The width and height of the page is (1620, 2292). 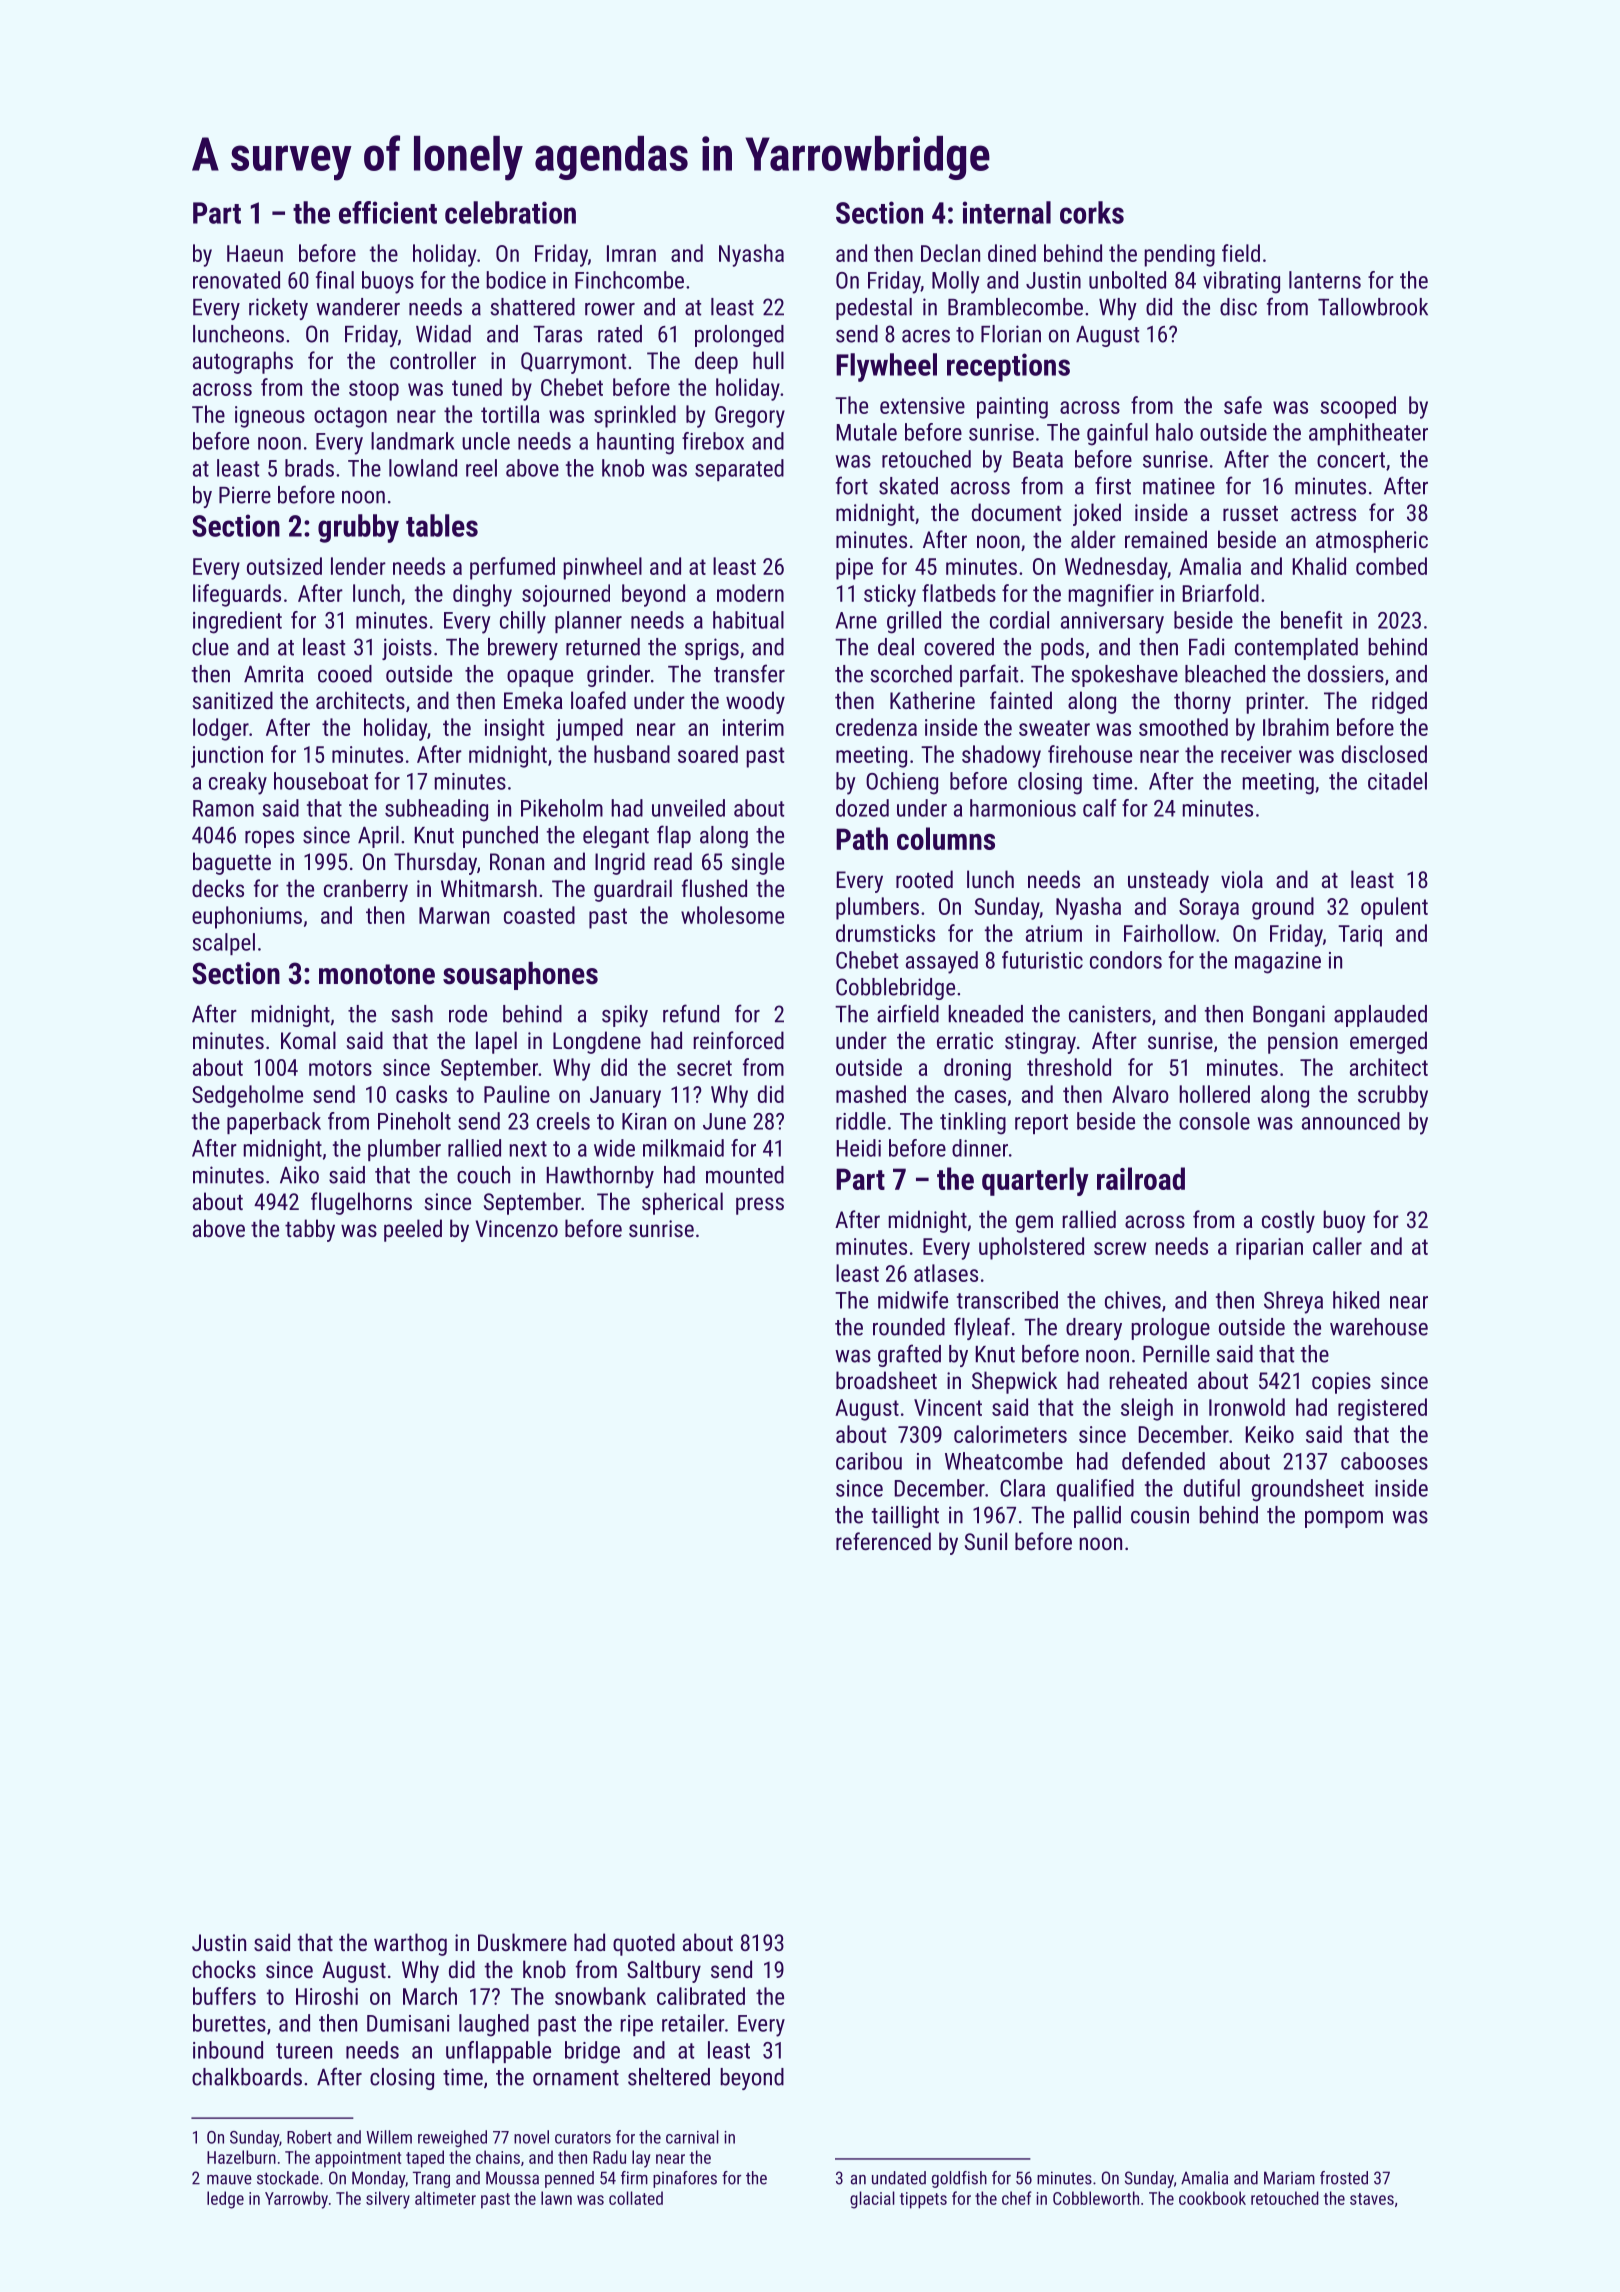 I want to click on warthog, so click(x=410, y=1944).
